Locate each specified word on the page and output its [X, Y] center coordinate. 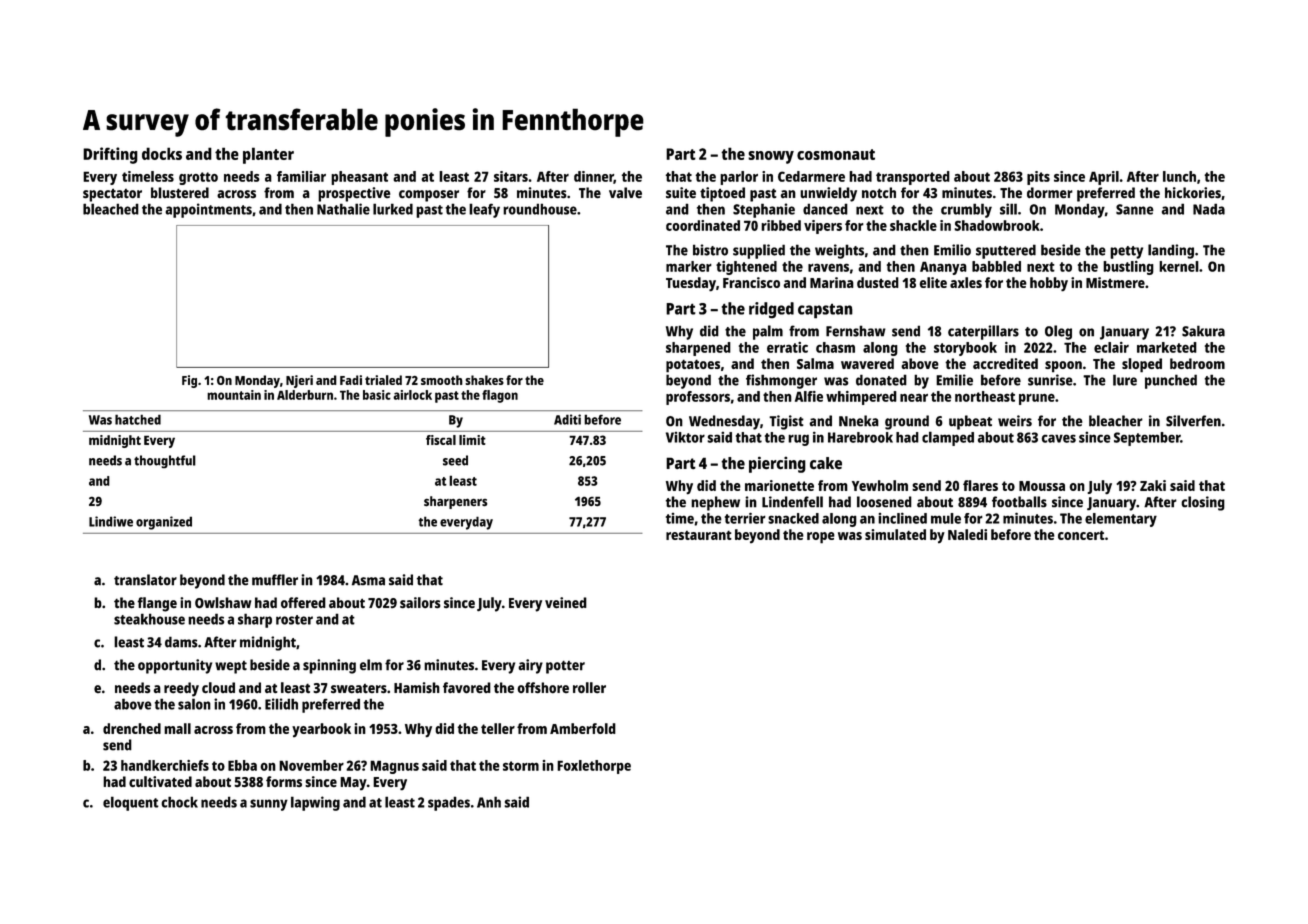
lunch [1179, 176]
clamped [948, 438]
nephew [715, 503]
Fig [189, 381]
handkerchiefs [165, 765]
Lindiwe [111, 521]
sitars [511, 176]
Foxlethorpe [594, 767]
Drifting [110, 155]
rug [798, 440]
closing [1203, 503]
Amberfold [583, 728]
